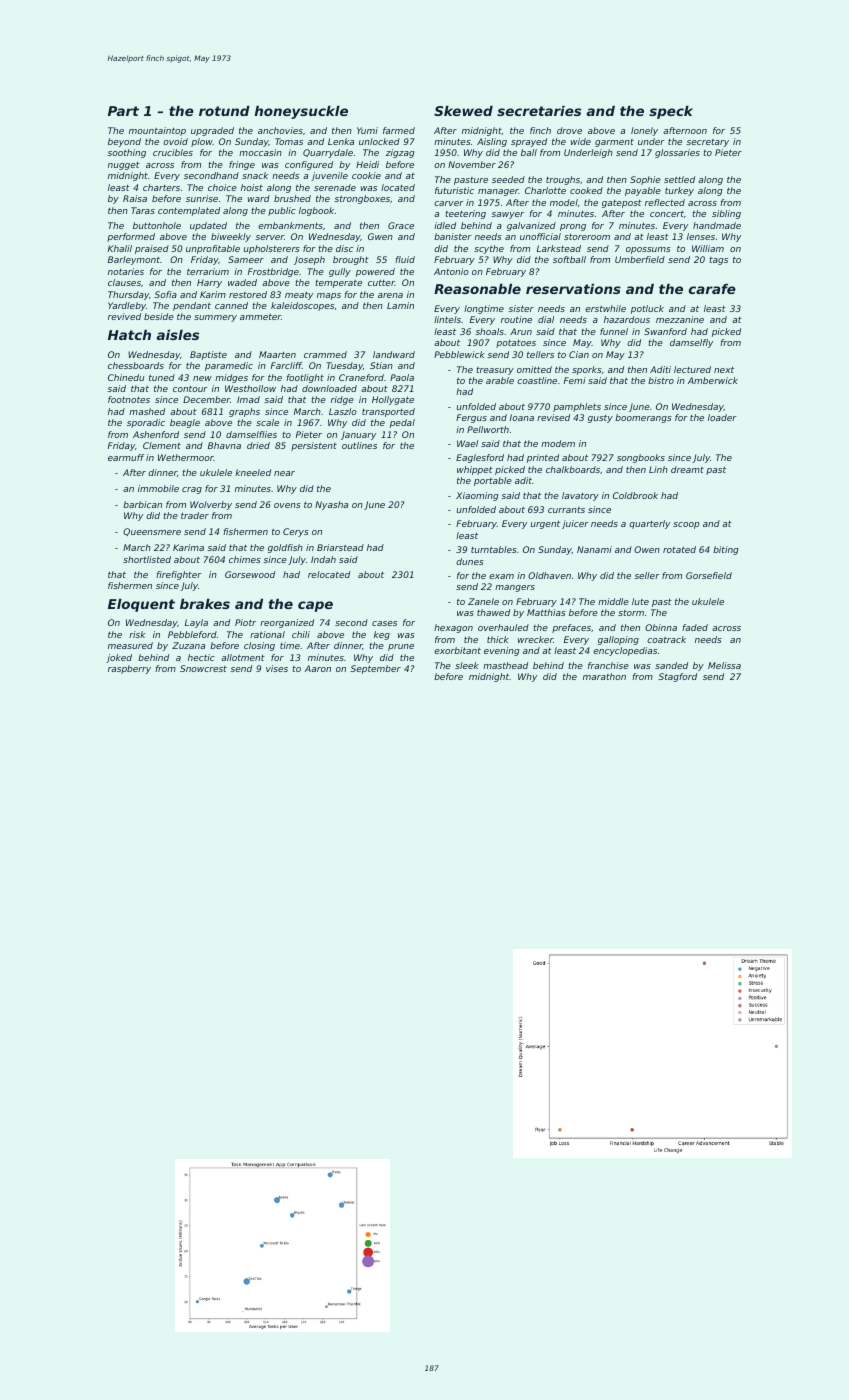 Image resolution: width=849 pixels, height=1400 pixels. What do you see at coordinates (447, 319) in the image?
I see `lintels` at bounding box center [447, 319].
